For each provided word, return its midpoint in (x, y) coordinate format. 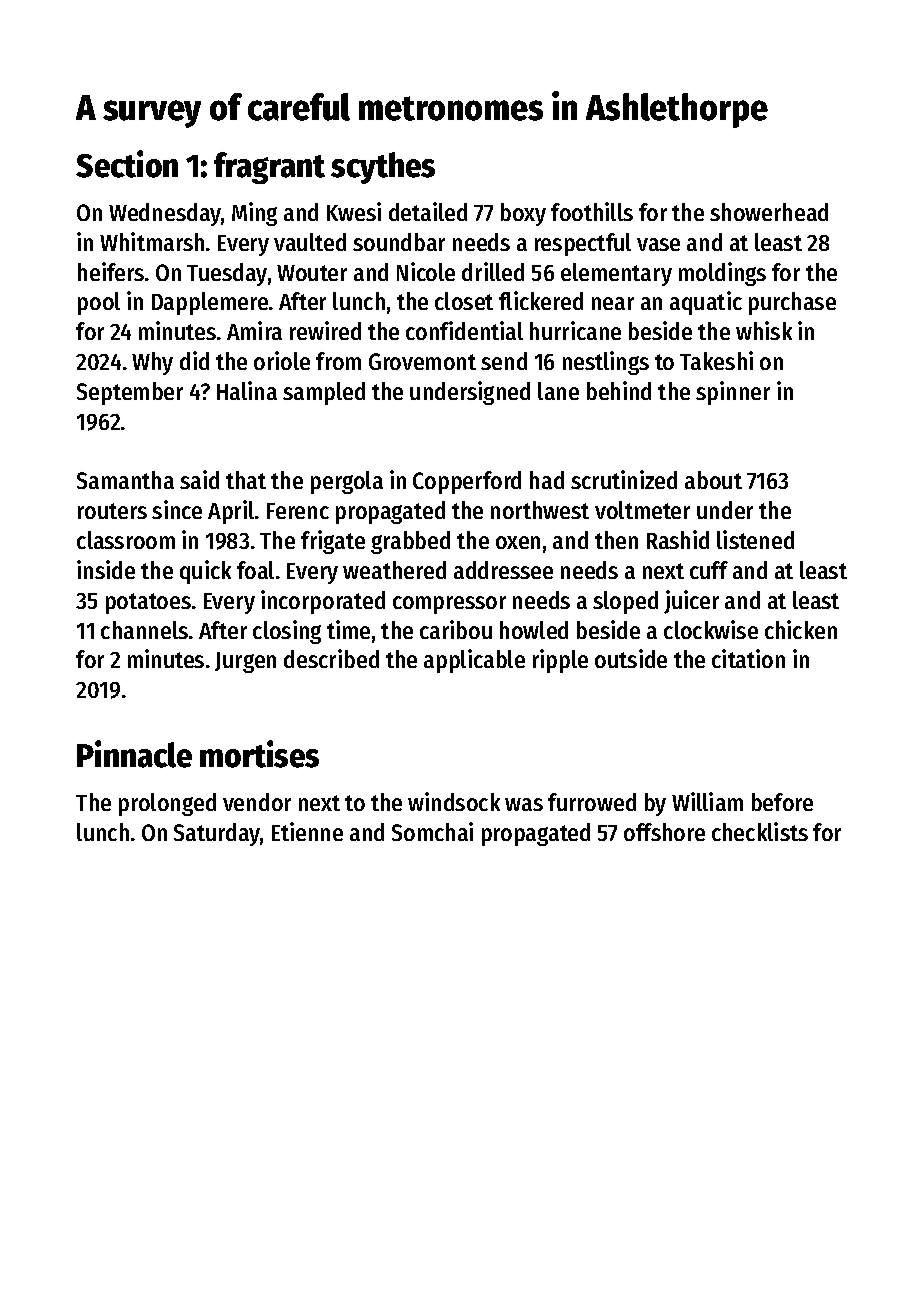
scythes (383, 168)
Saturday (217, 834)
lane (558, 391)
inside (106, 569)
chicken (801, 629)
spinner (733, 393)
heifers (111, 271)
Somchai (432, 831)
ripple (560, 661)
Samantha (125, 480)
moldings (722, 274)
